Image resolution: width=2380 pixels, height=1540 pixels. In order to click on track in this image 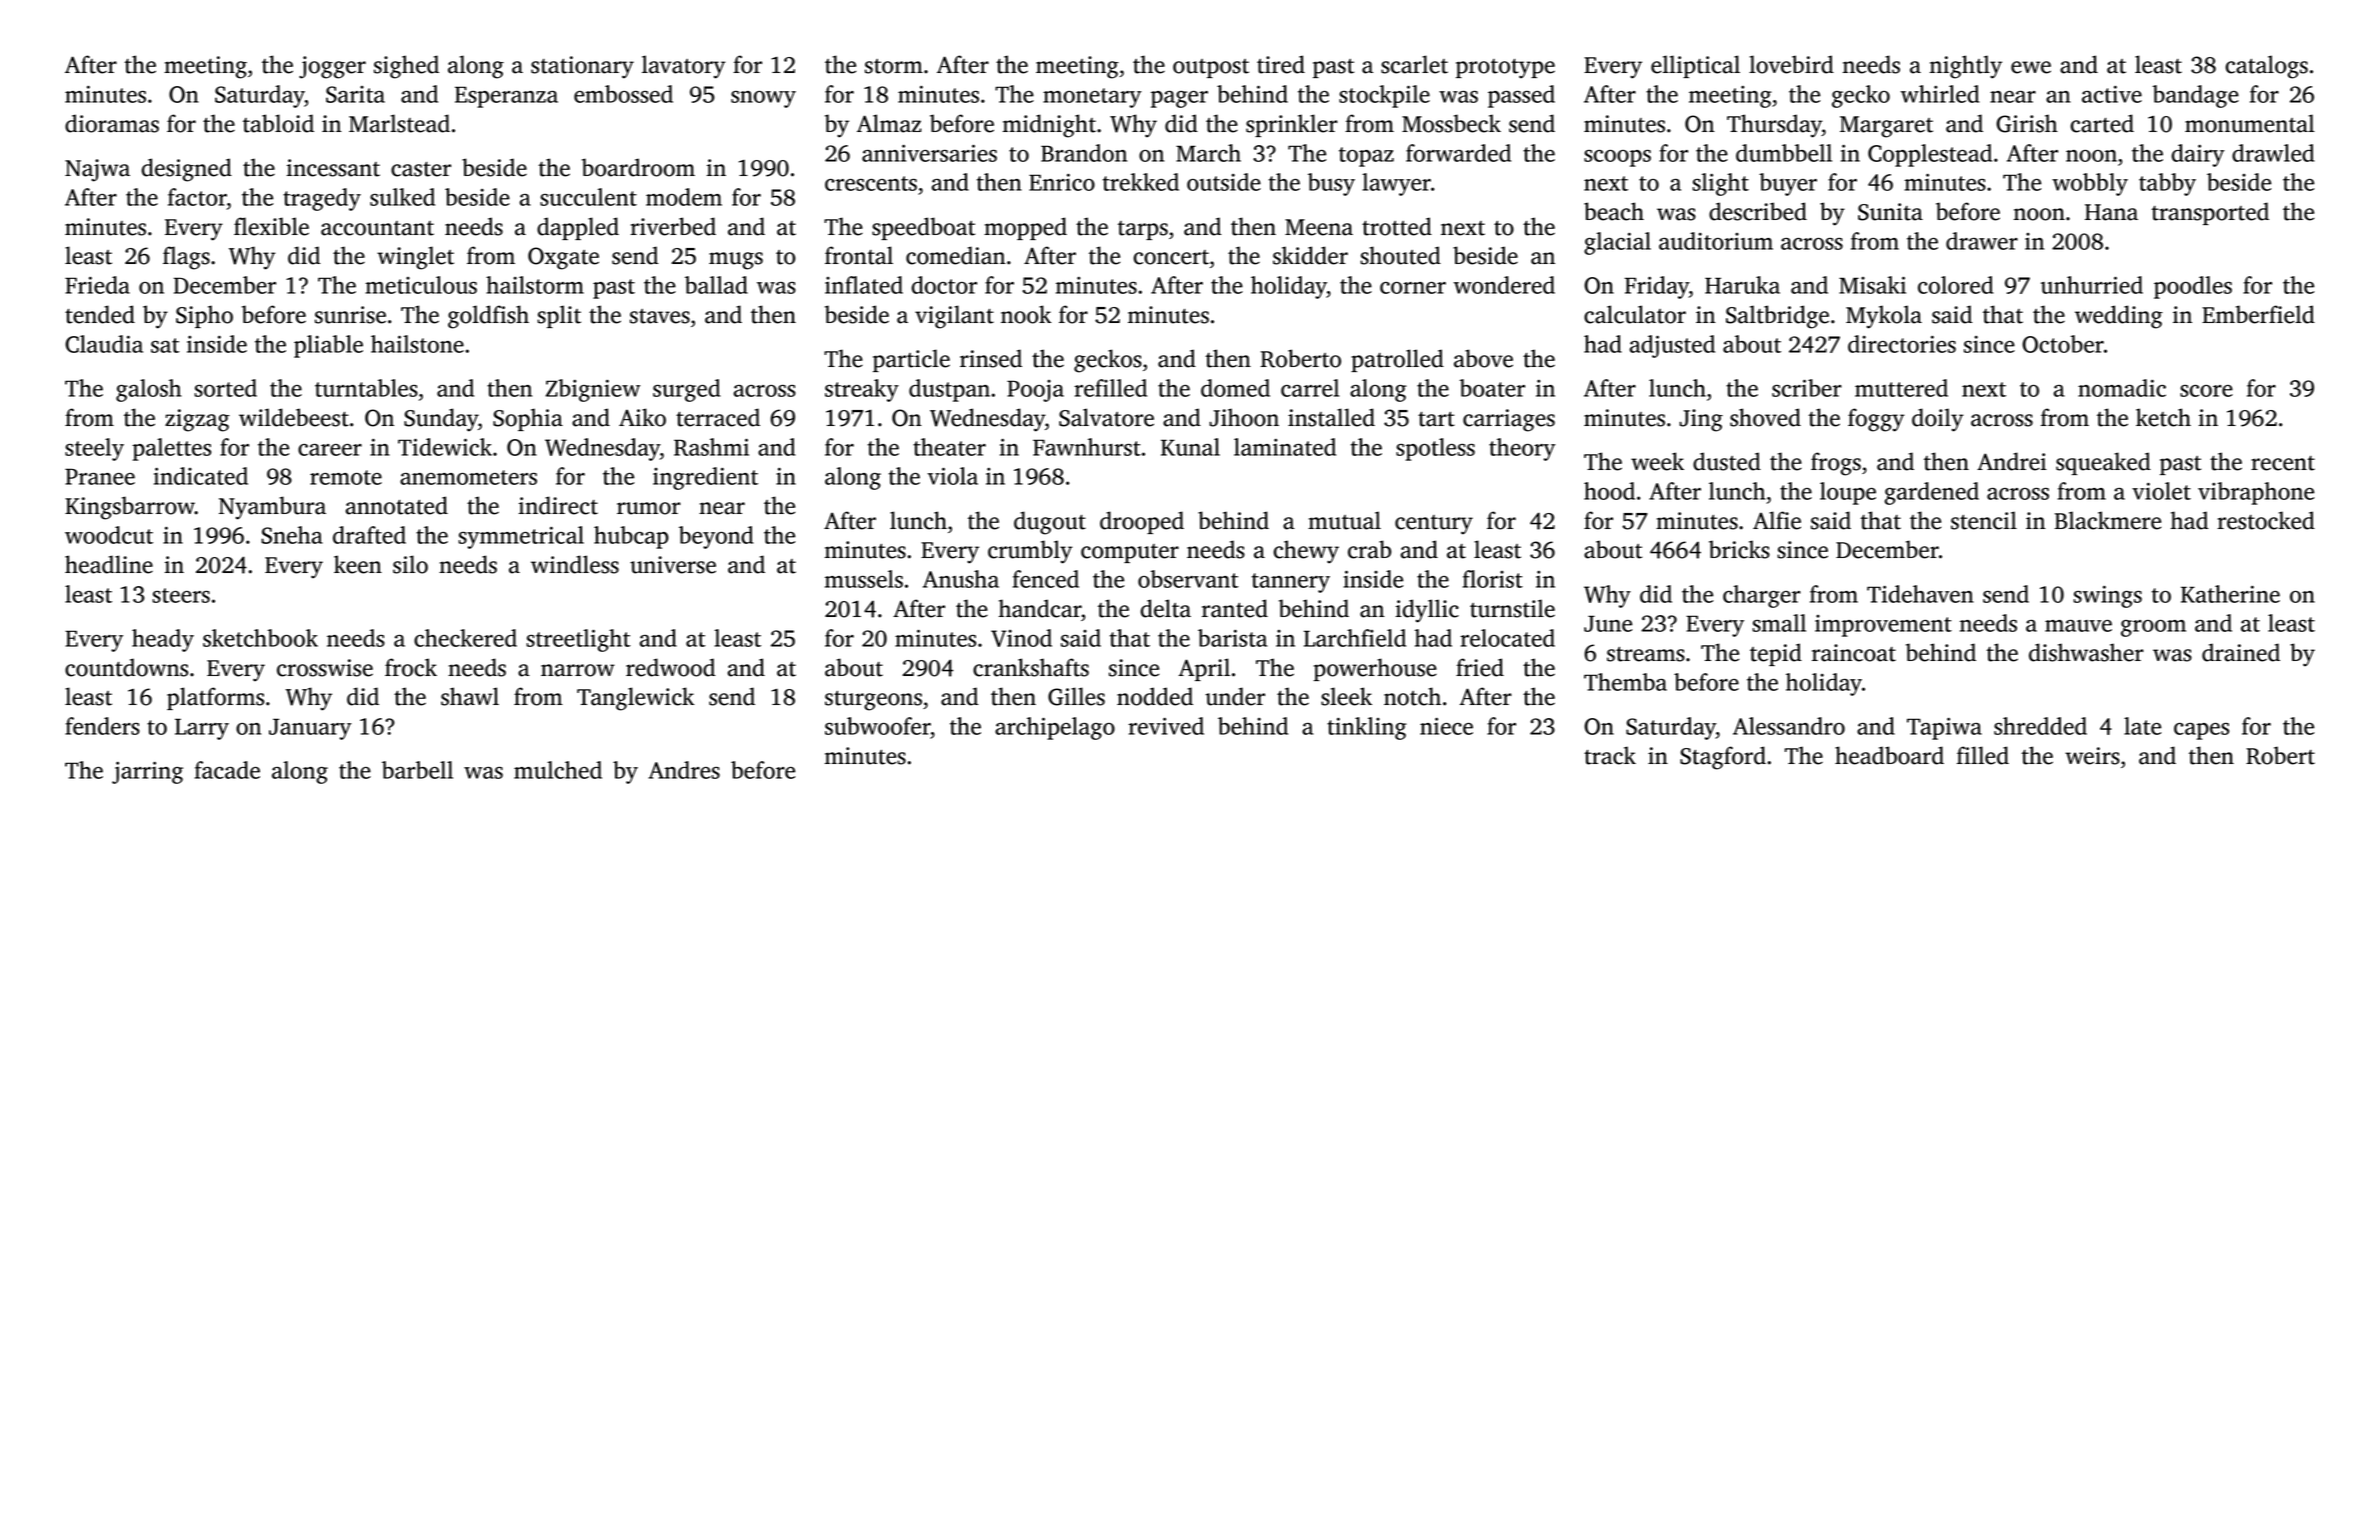, I will do `click(1610, 755)`.
